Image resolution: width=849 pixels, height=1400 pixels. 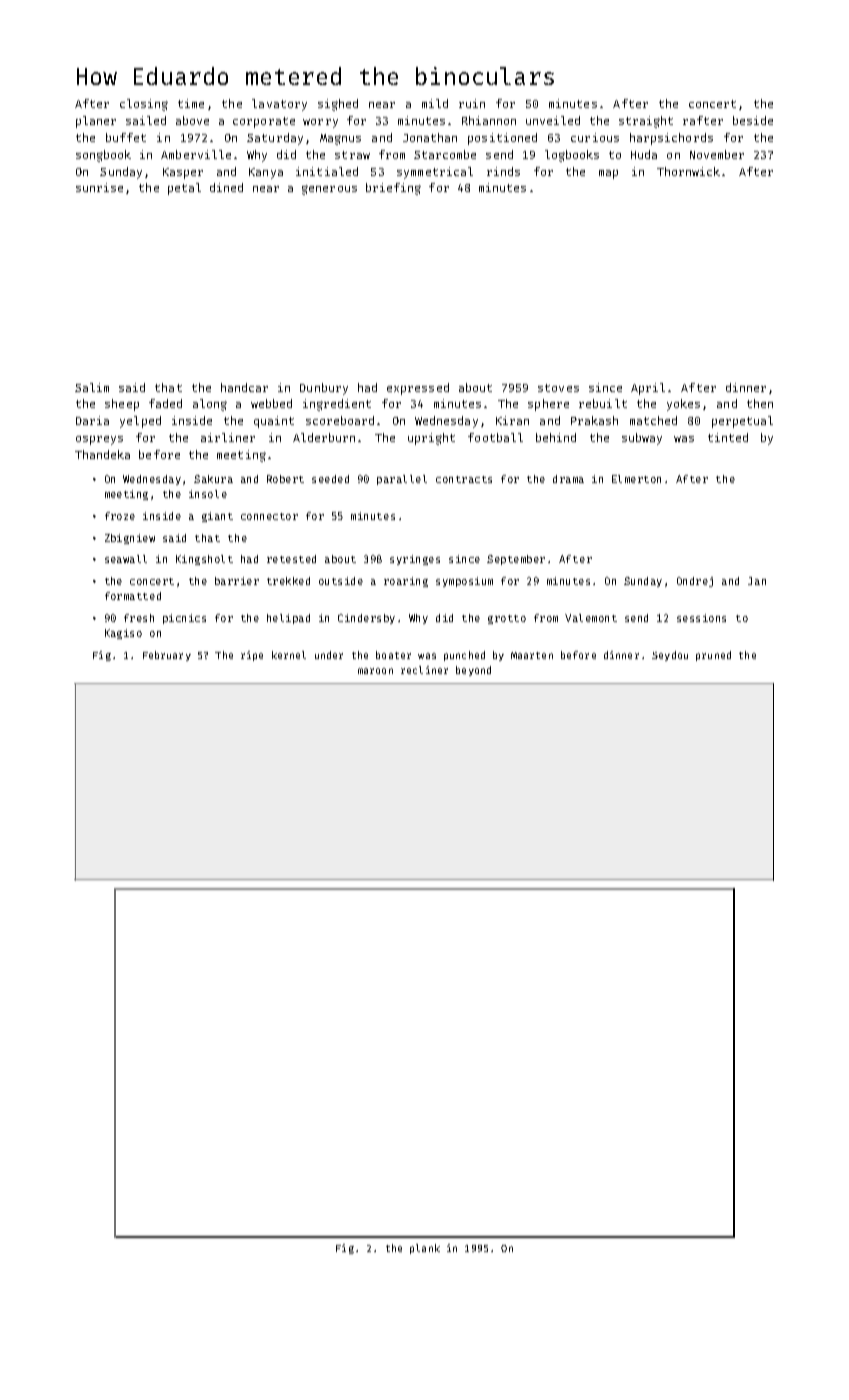 I want to click on February, so click(x=167, y=656).
